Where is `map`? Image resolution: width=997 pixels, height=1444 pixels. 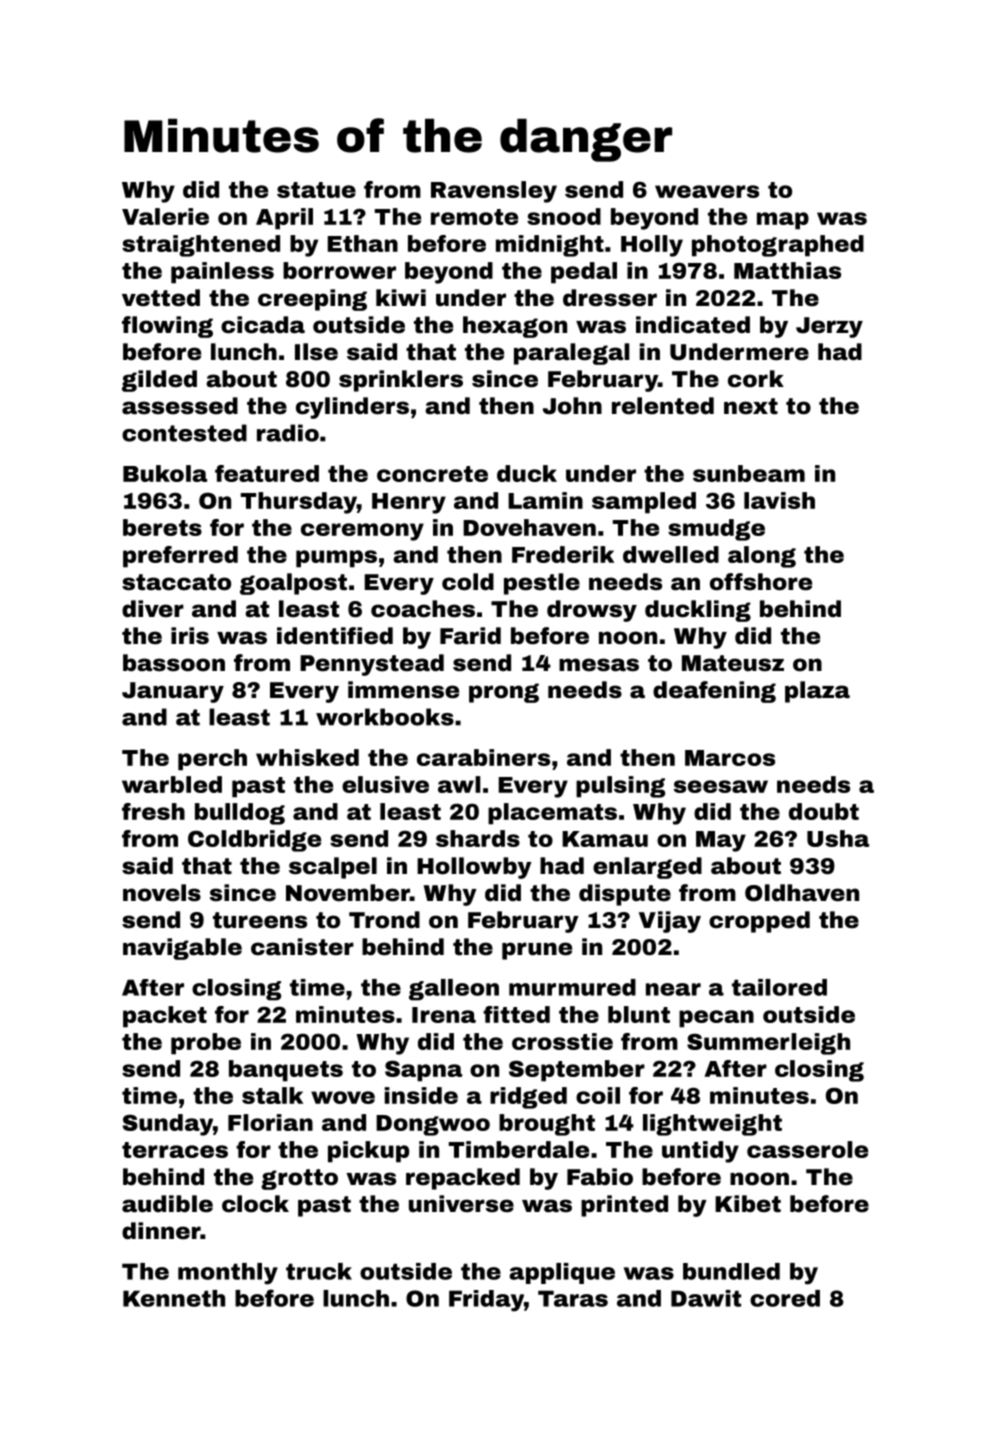
map is located at coordinates (783, 221).
